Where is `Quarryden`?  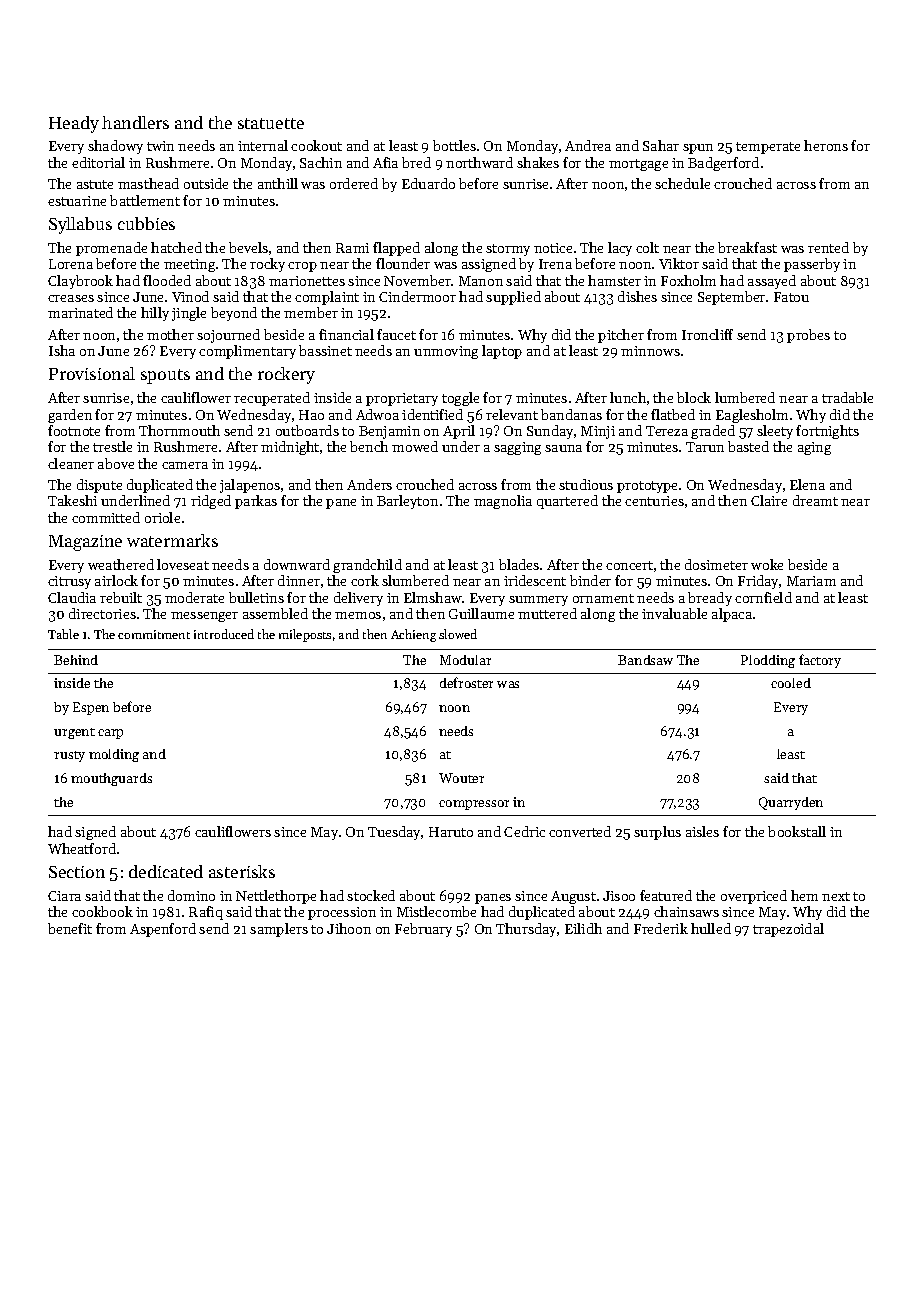 Quarryden is located at coordinates (791, 803).
